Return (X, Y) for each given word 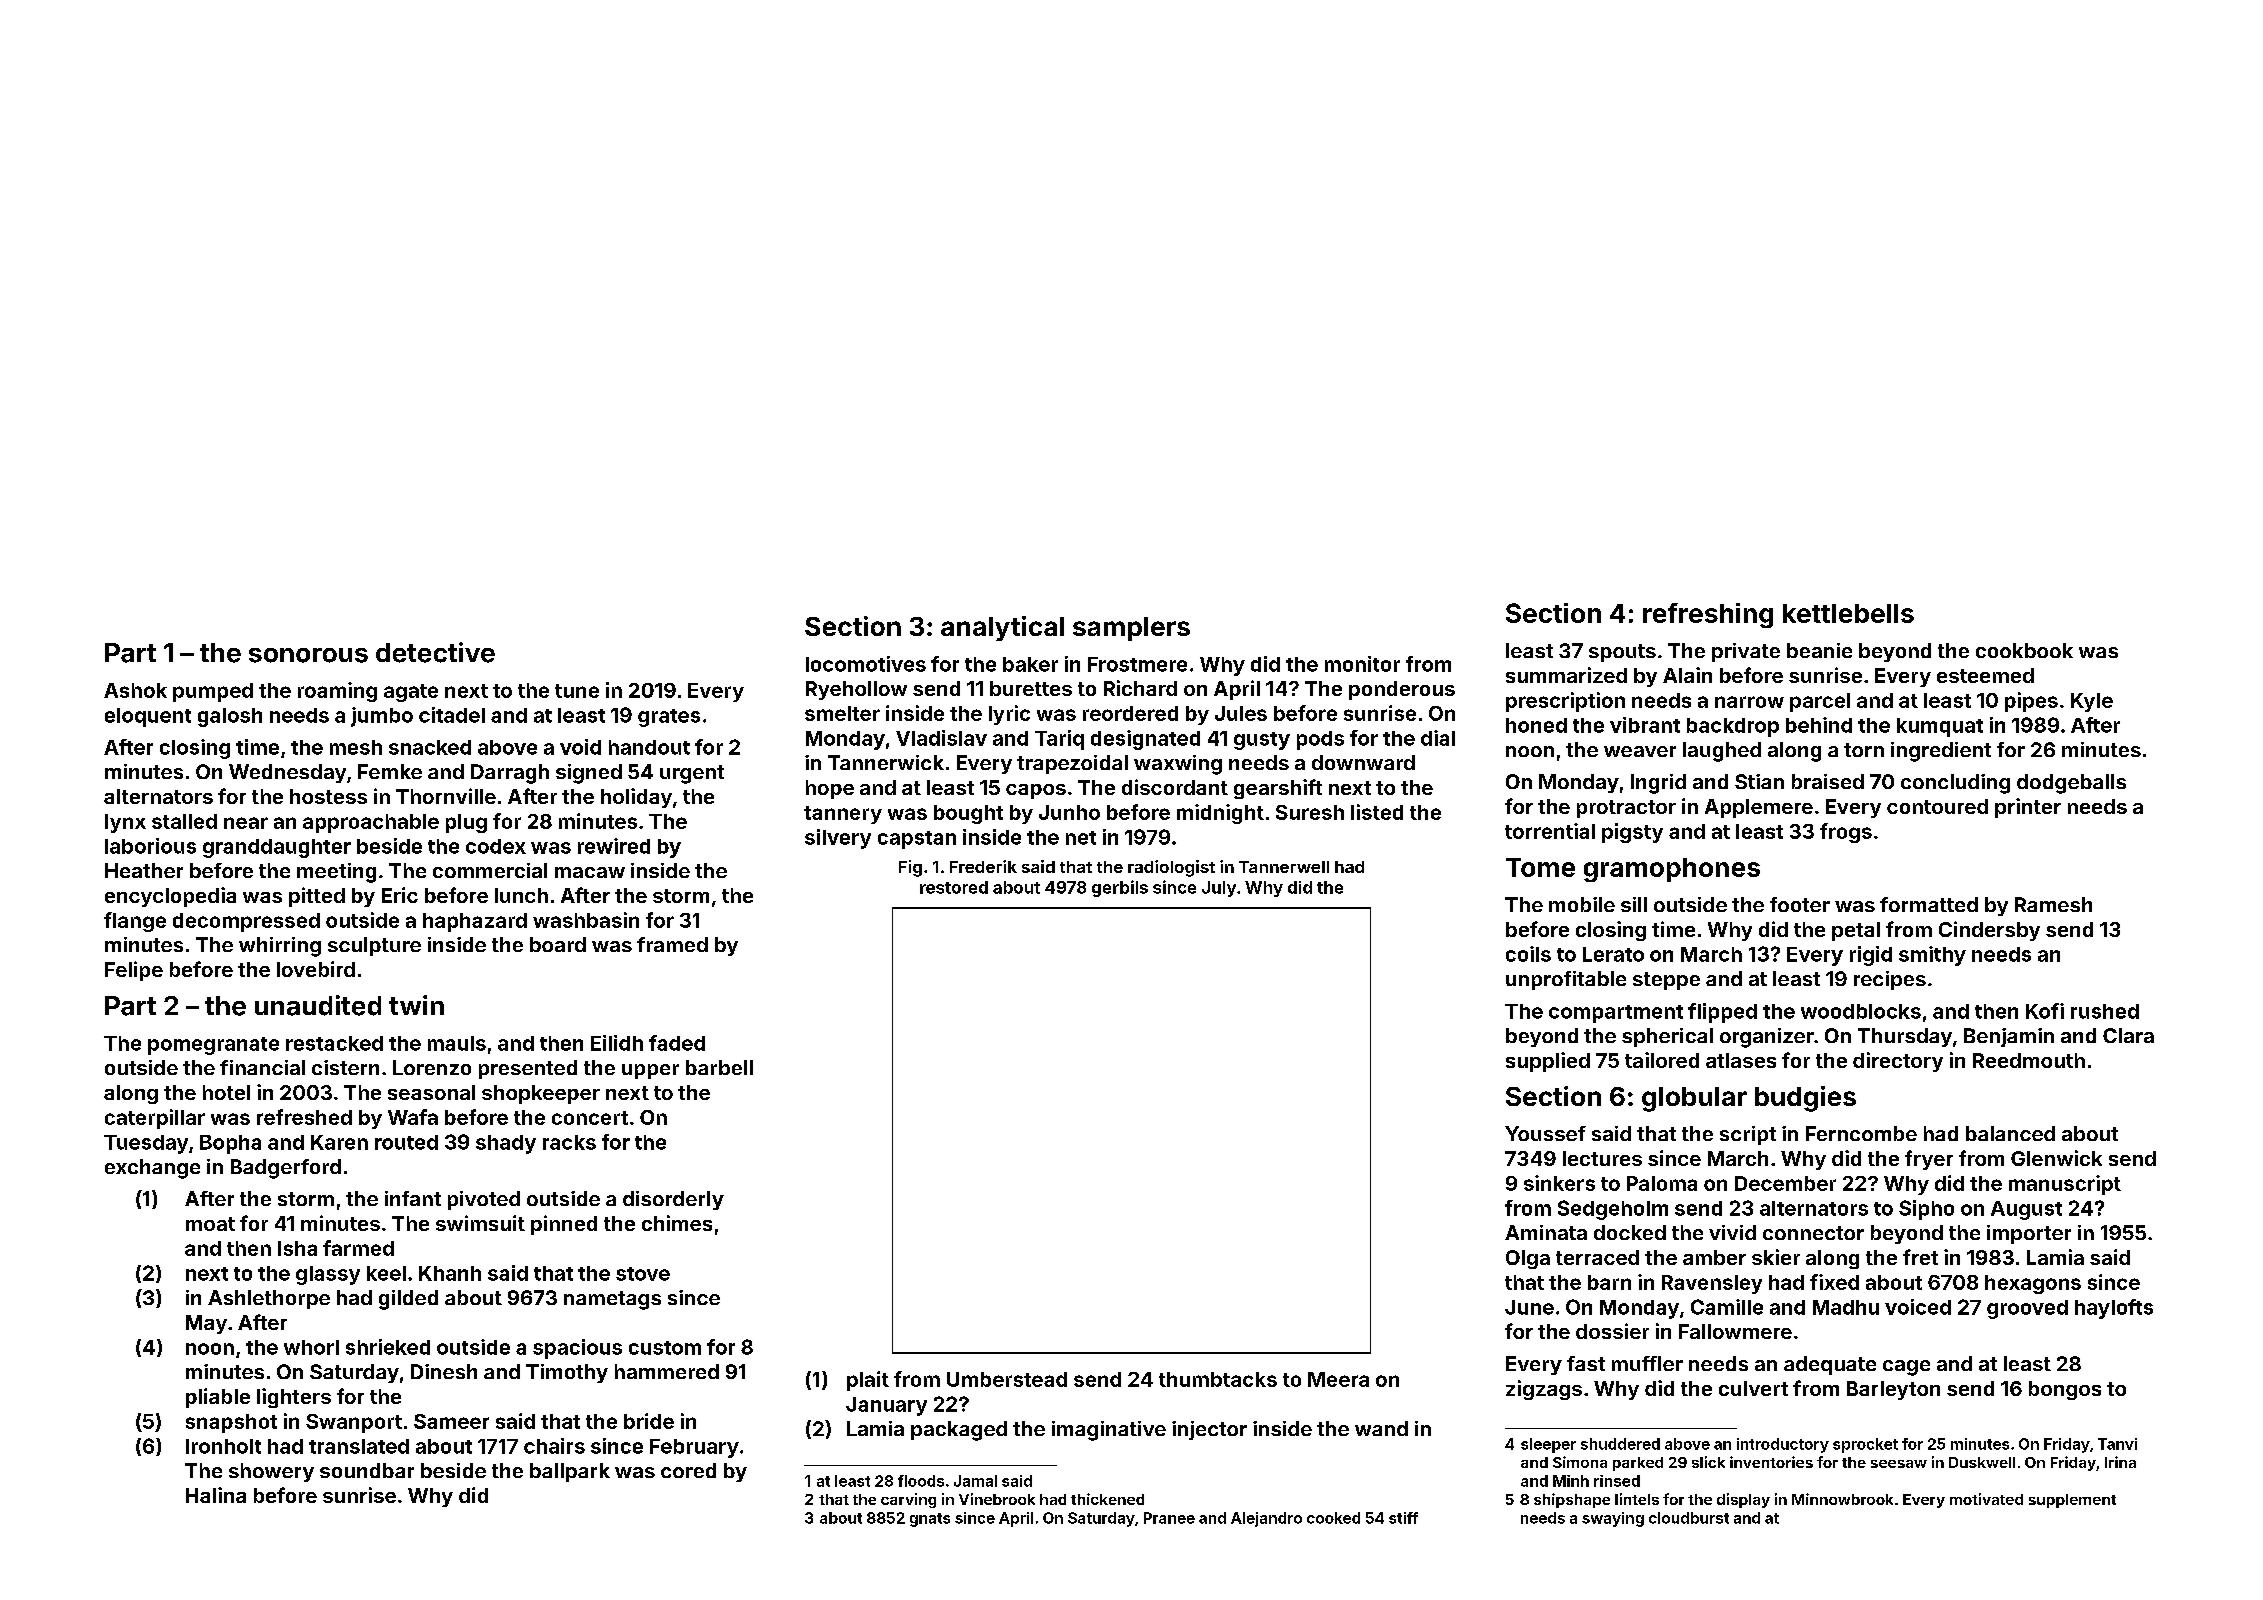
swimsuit (480, 1223)
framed (672, 944)
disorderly (673, 1200)
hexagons (2033, 1284)
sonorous (308, 655)
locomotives (866, 664)
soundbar (367, 1470)
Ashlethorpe (269, 1299)
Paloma (1662, 1183)
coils (1528, 954)
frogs (1846, 833)
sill (1634, 904)
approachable (371, 823)
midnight (1220, 814)
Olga (1528, 1259)
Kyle (2092, 702)
